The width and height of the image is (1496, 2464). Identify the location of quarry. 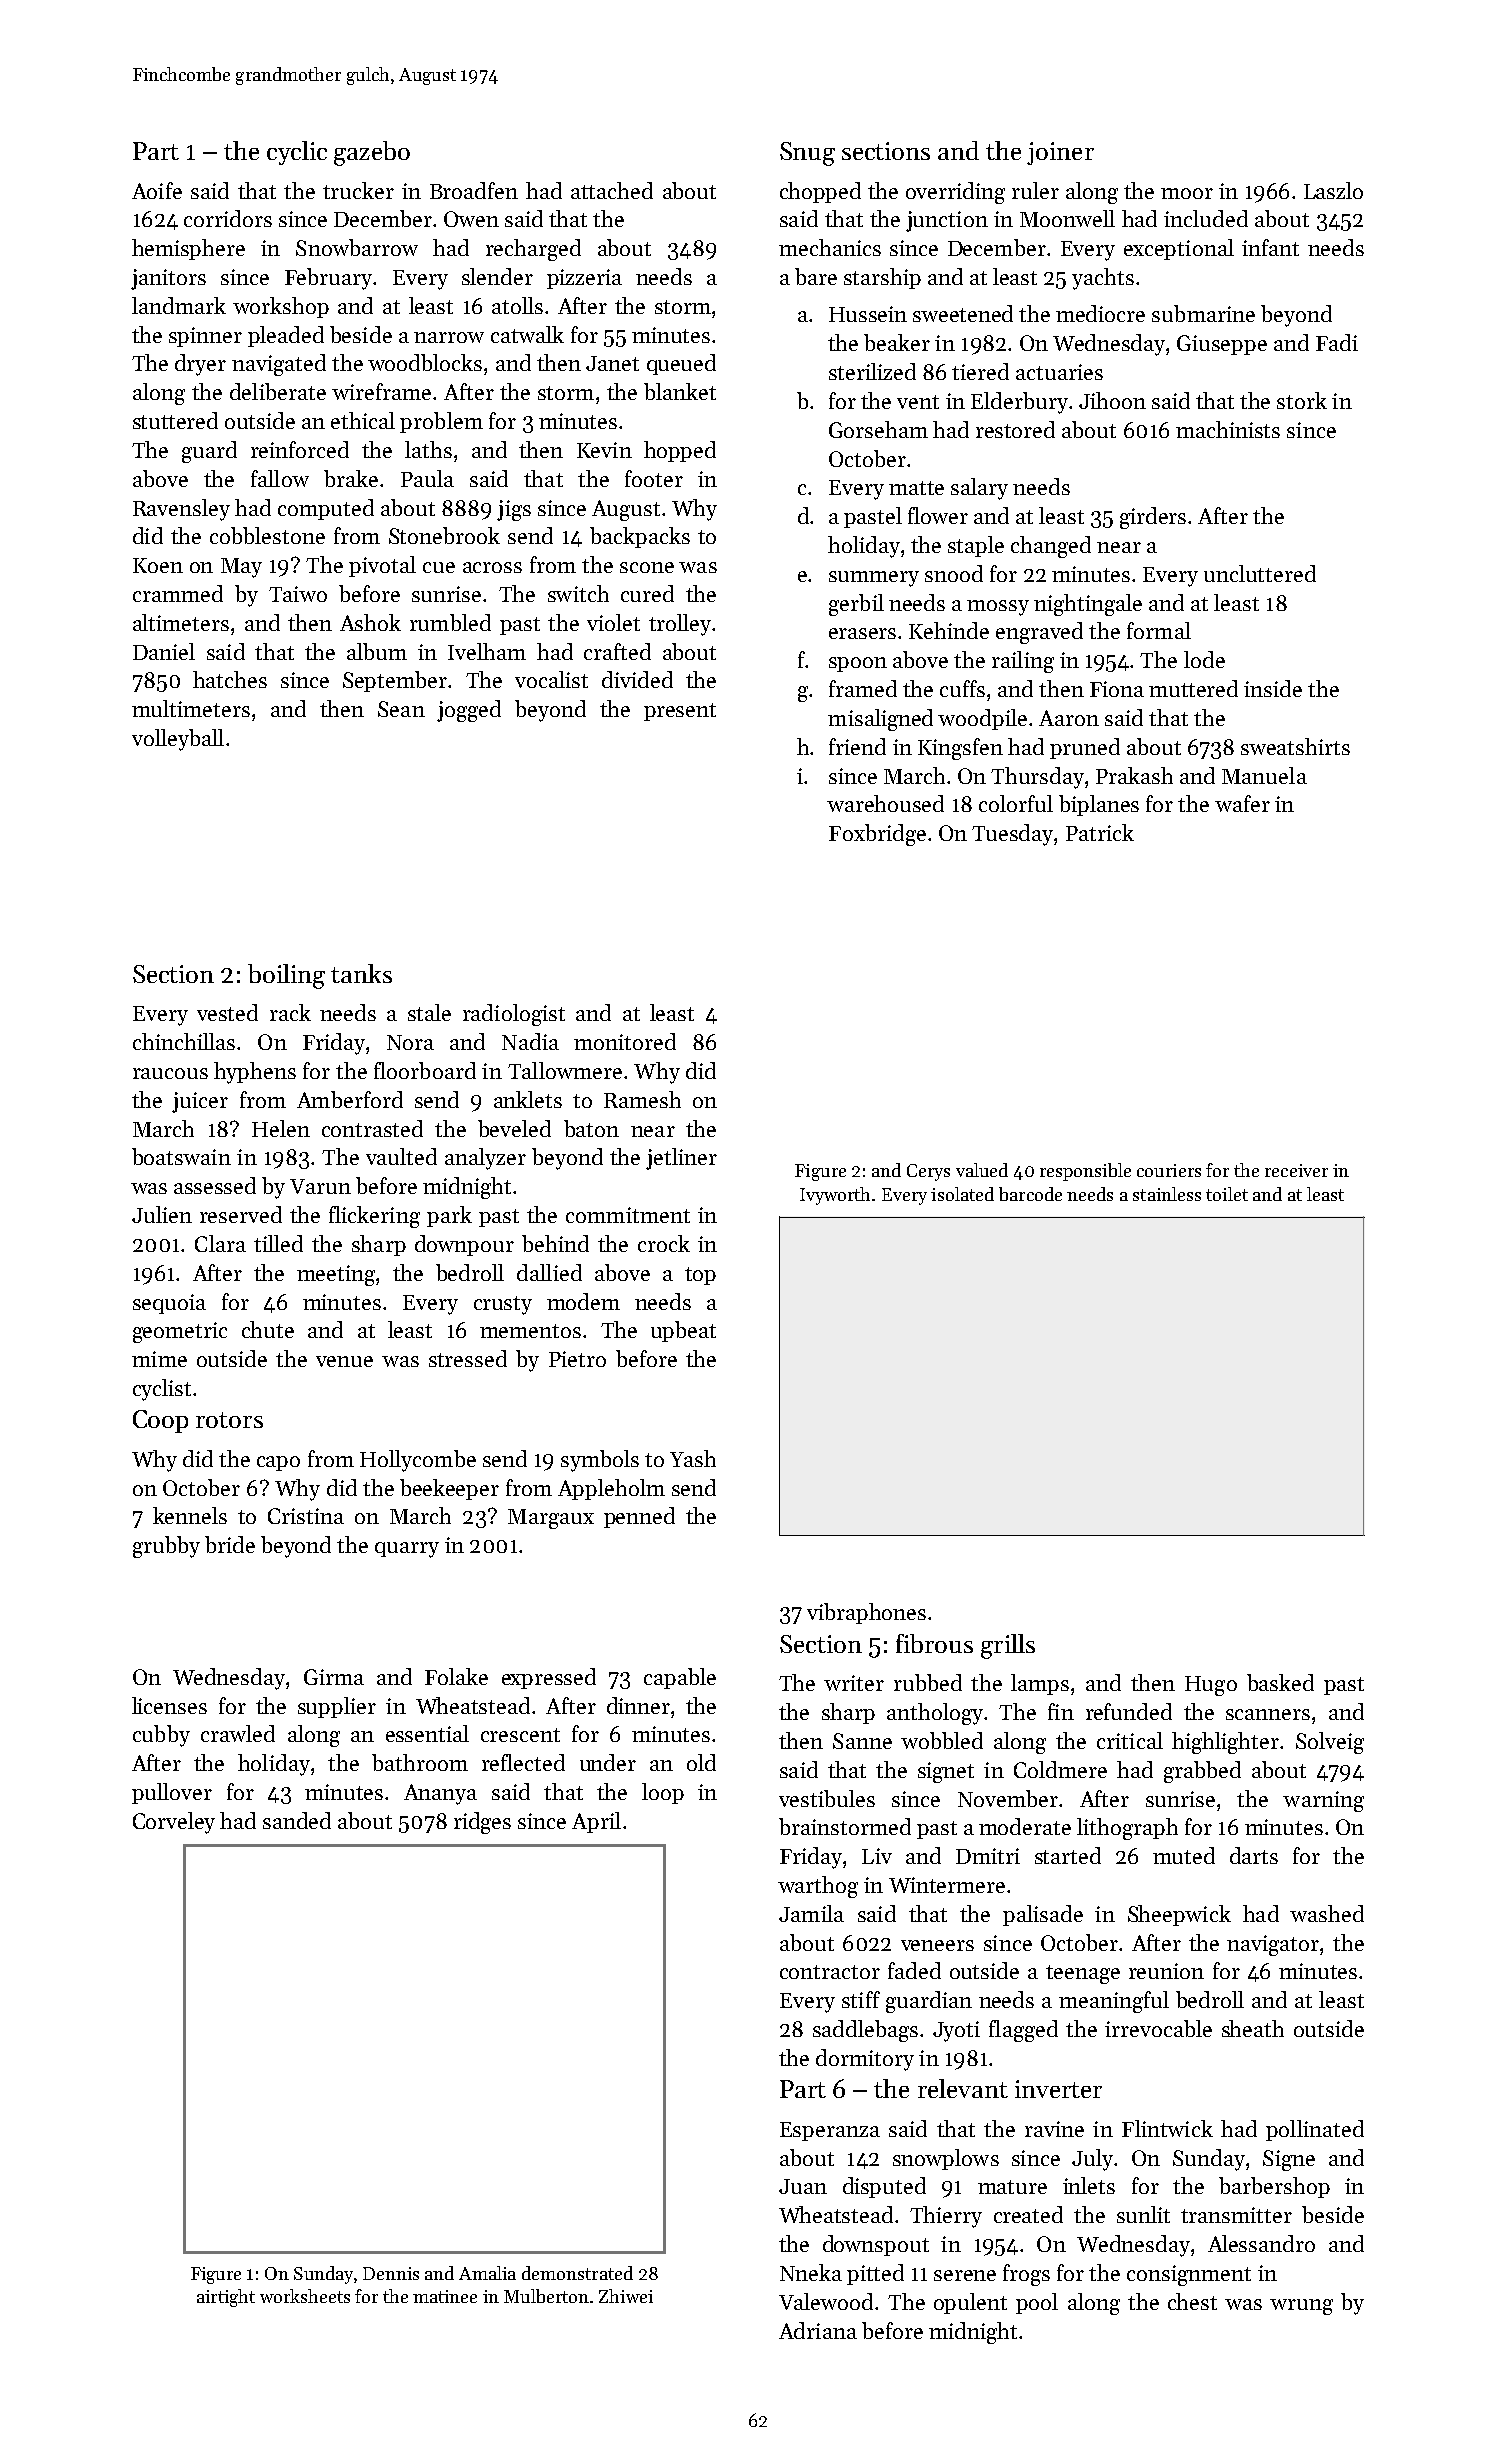
(407, 1550).
